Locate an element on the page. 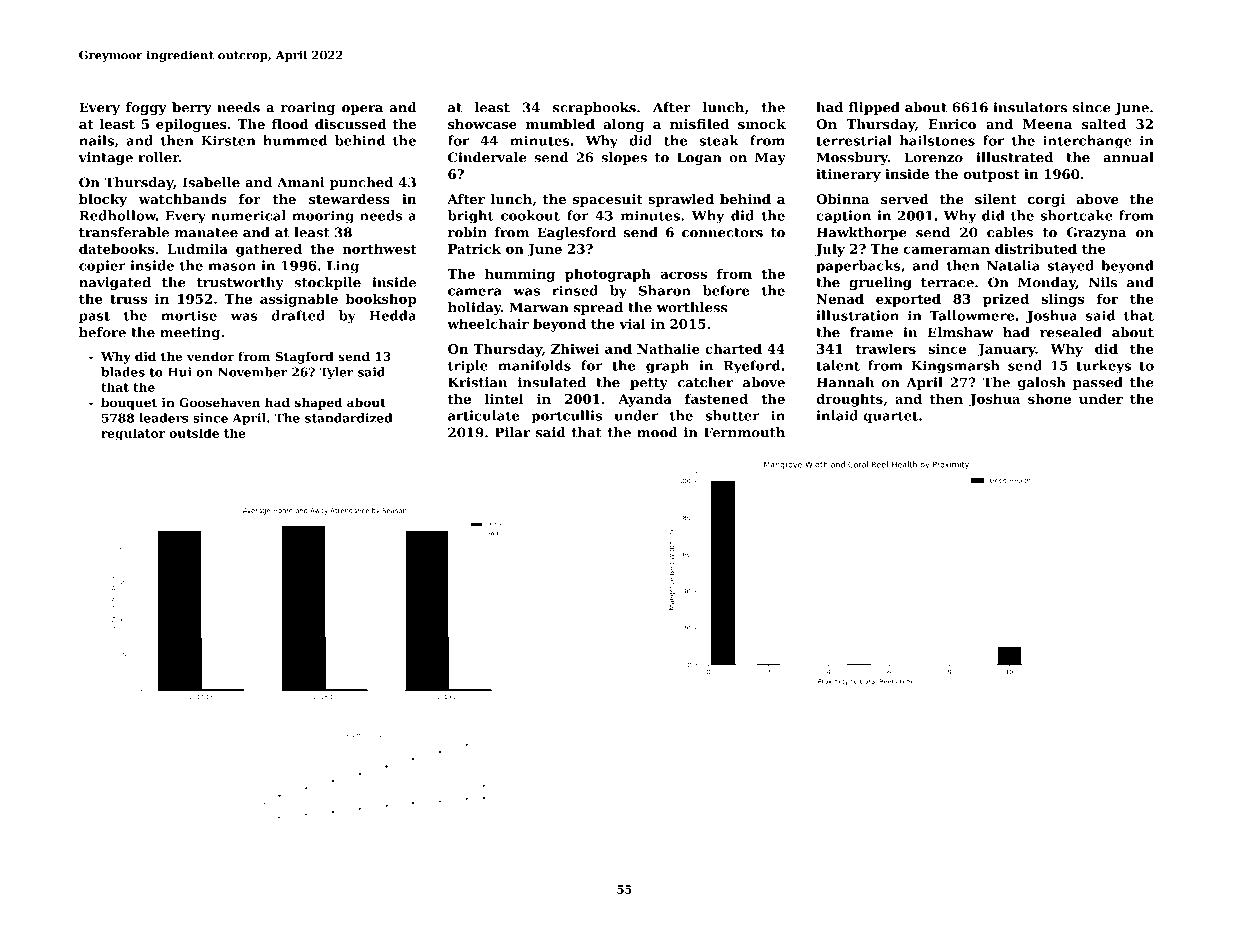 The image size is (1233, 952). Ryeford is located at coordinates (752, 367).
